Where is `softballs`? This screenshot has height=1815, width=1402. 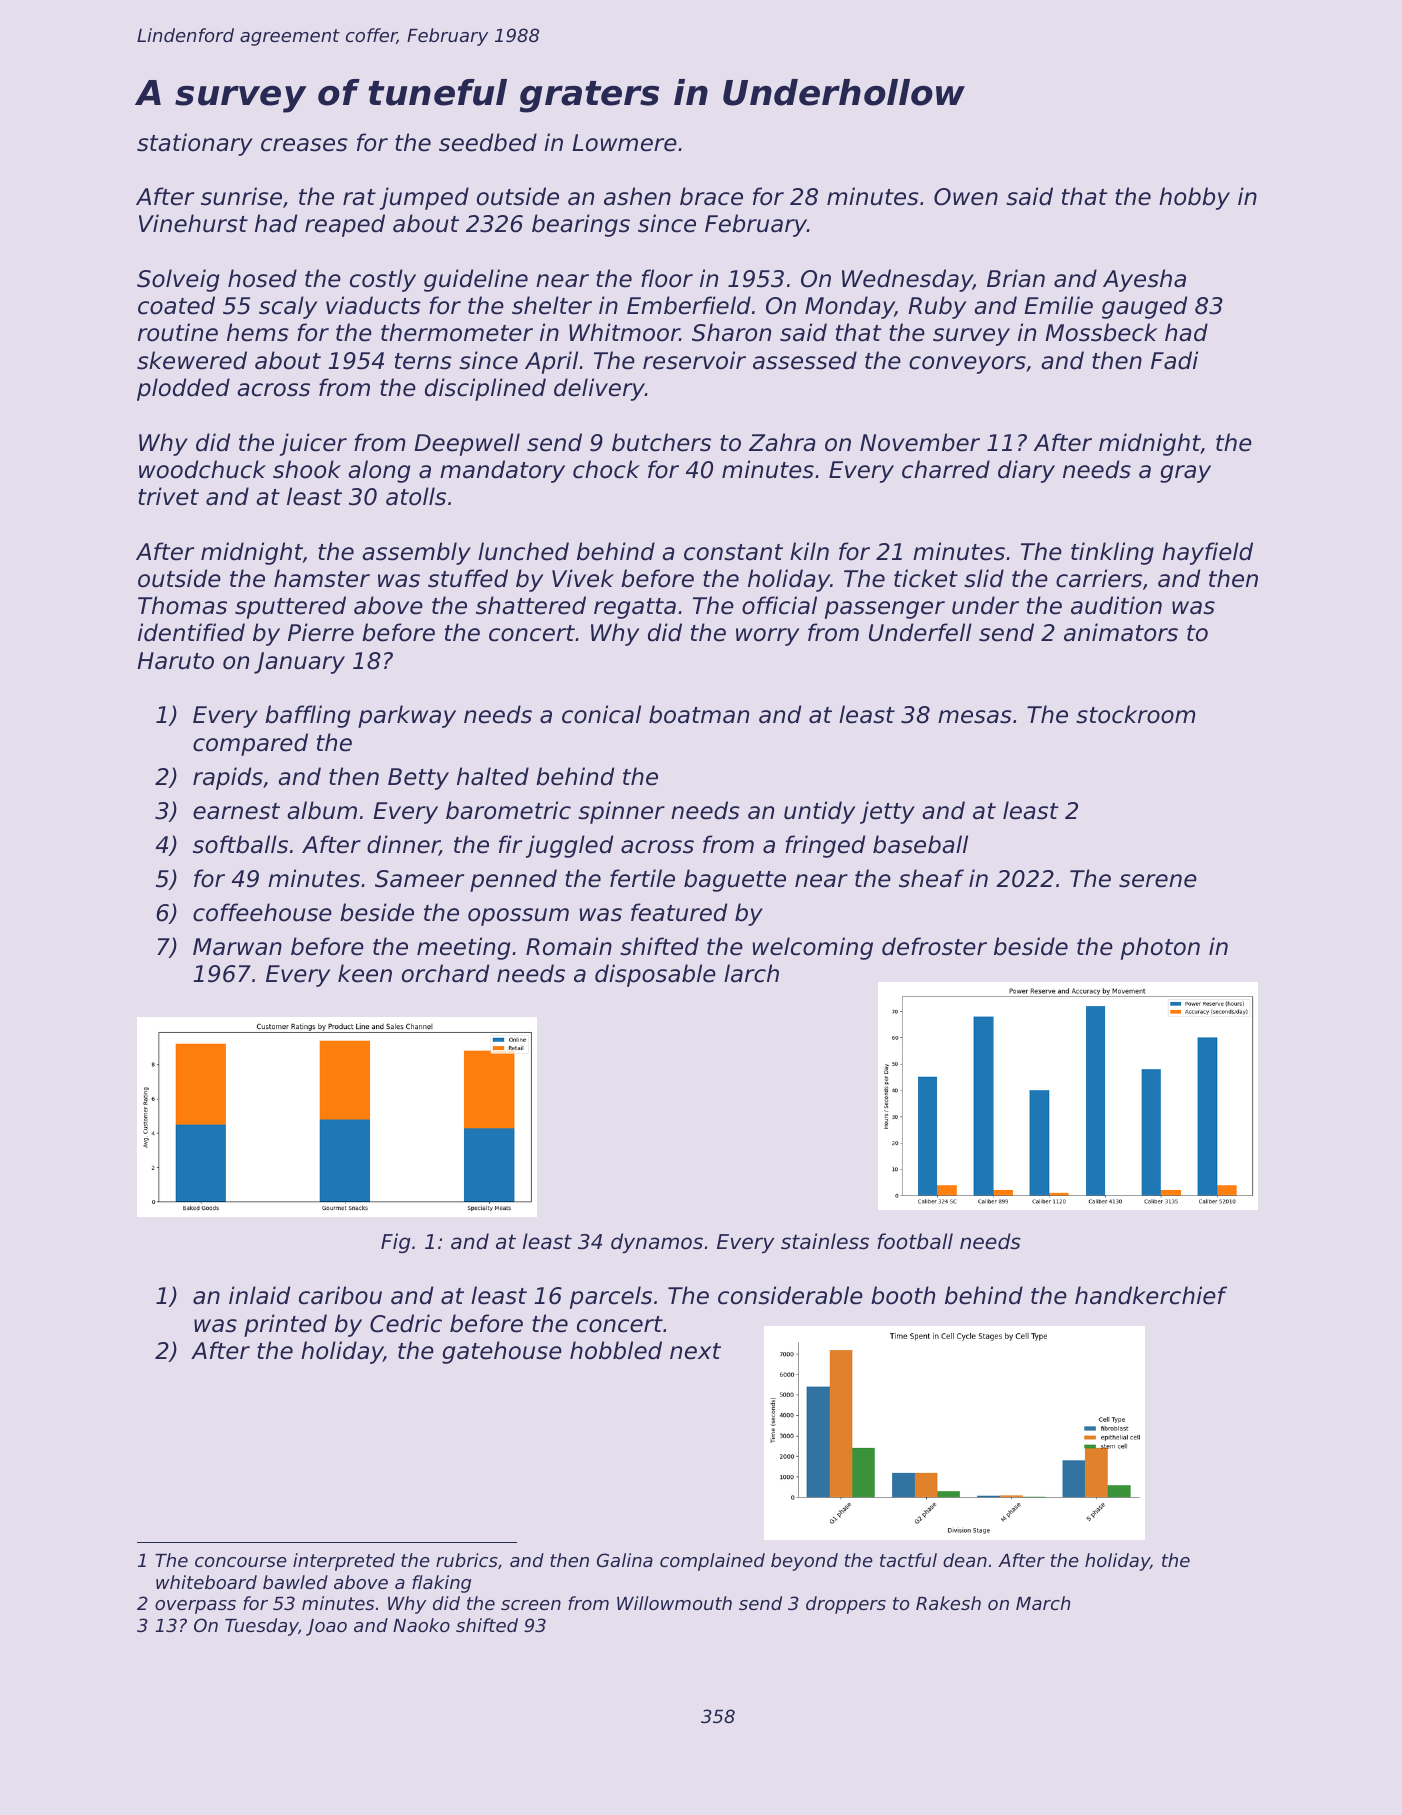
softballs is located at coordinates (240, 844).
